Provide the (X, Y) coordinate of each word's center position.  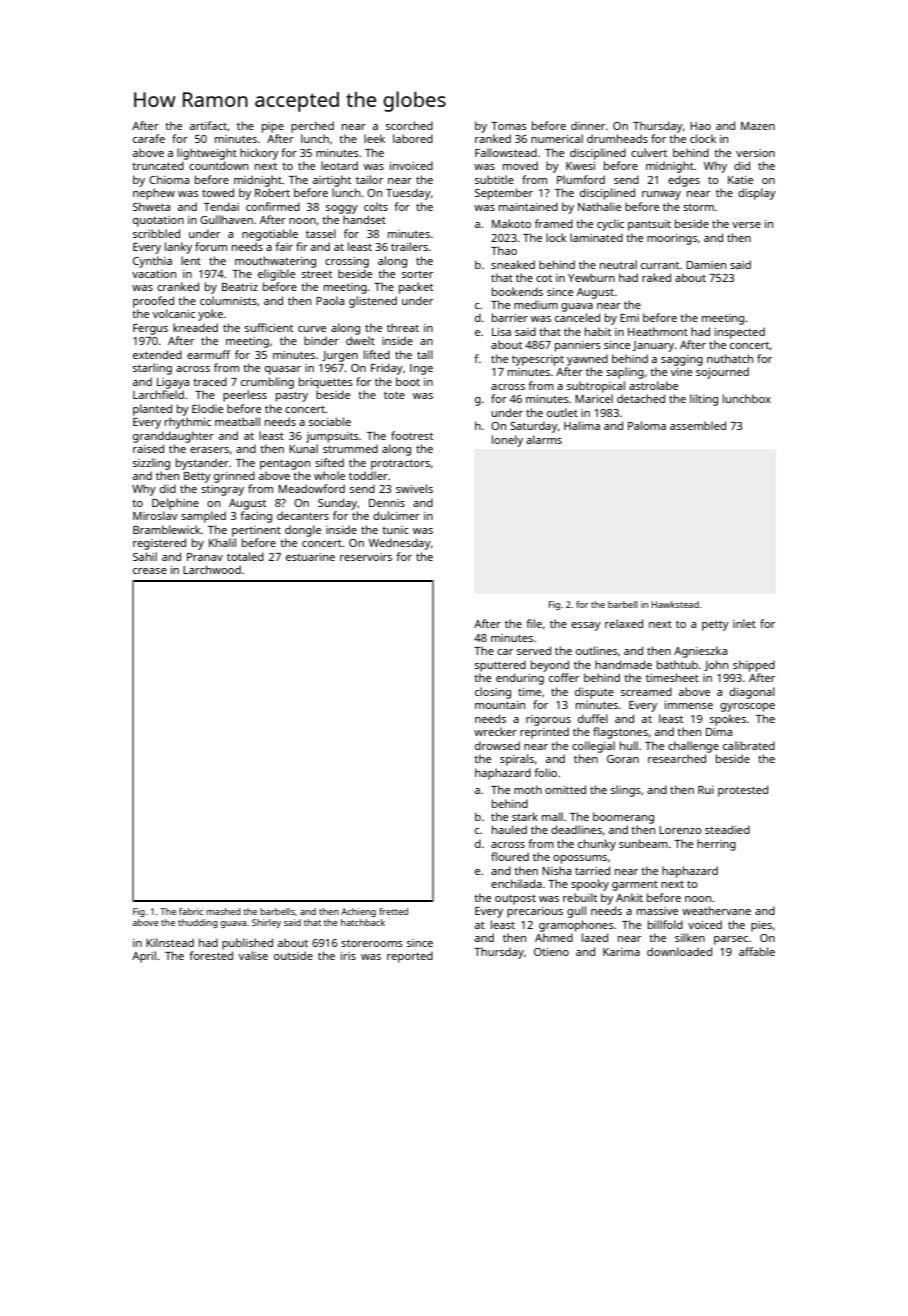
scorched (409, 125)
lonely (507, 441)
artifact (208, 125)
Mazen (758, 126)
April (144, 957)
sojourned (722, 373)
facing (256, 517)
